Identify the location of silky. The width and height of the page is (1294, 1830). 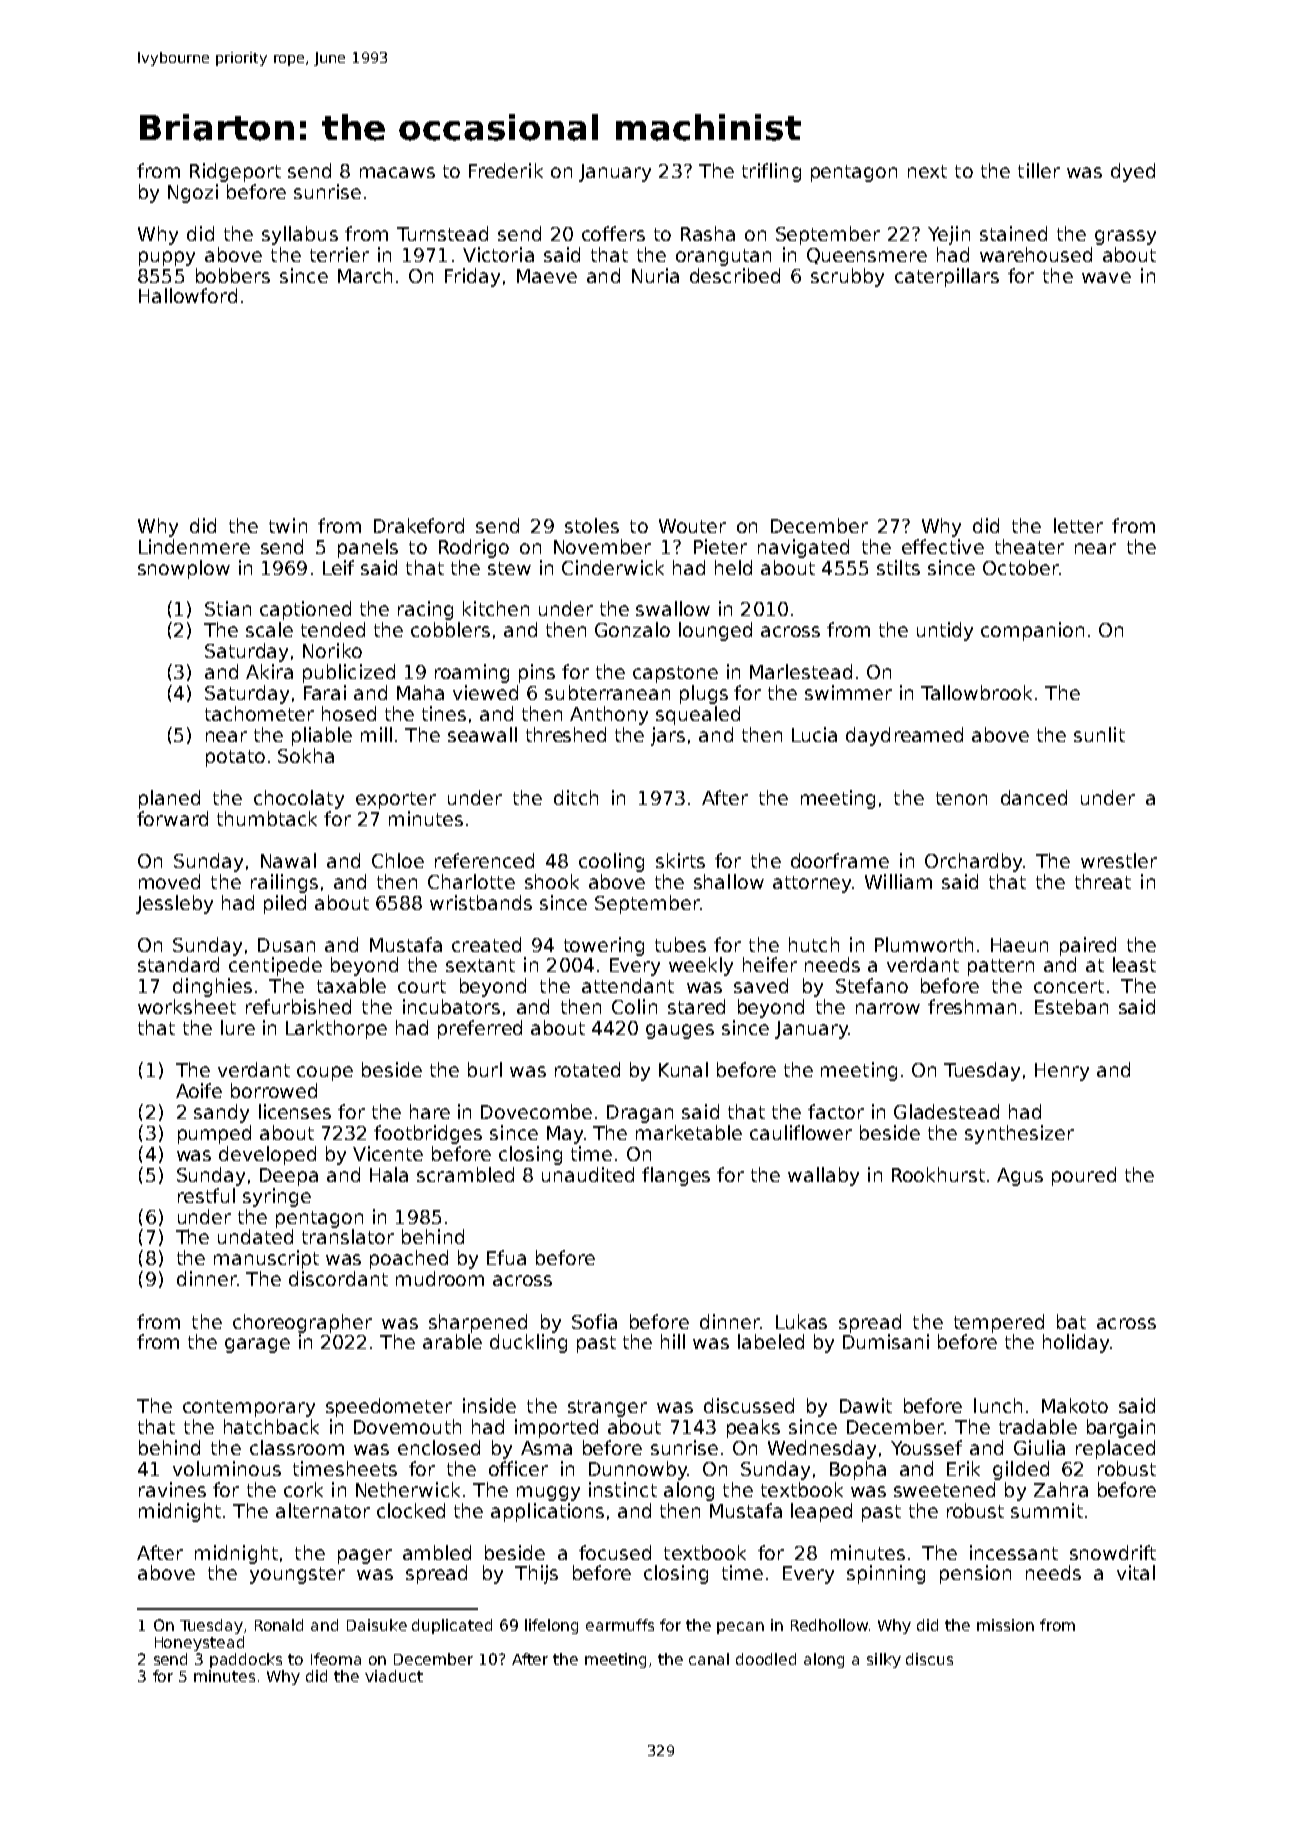
(884, 1660).
